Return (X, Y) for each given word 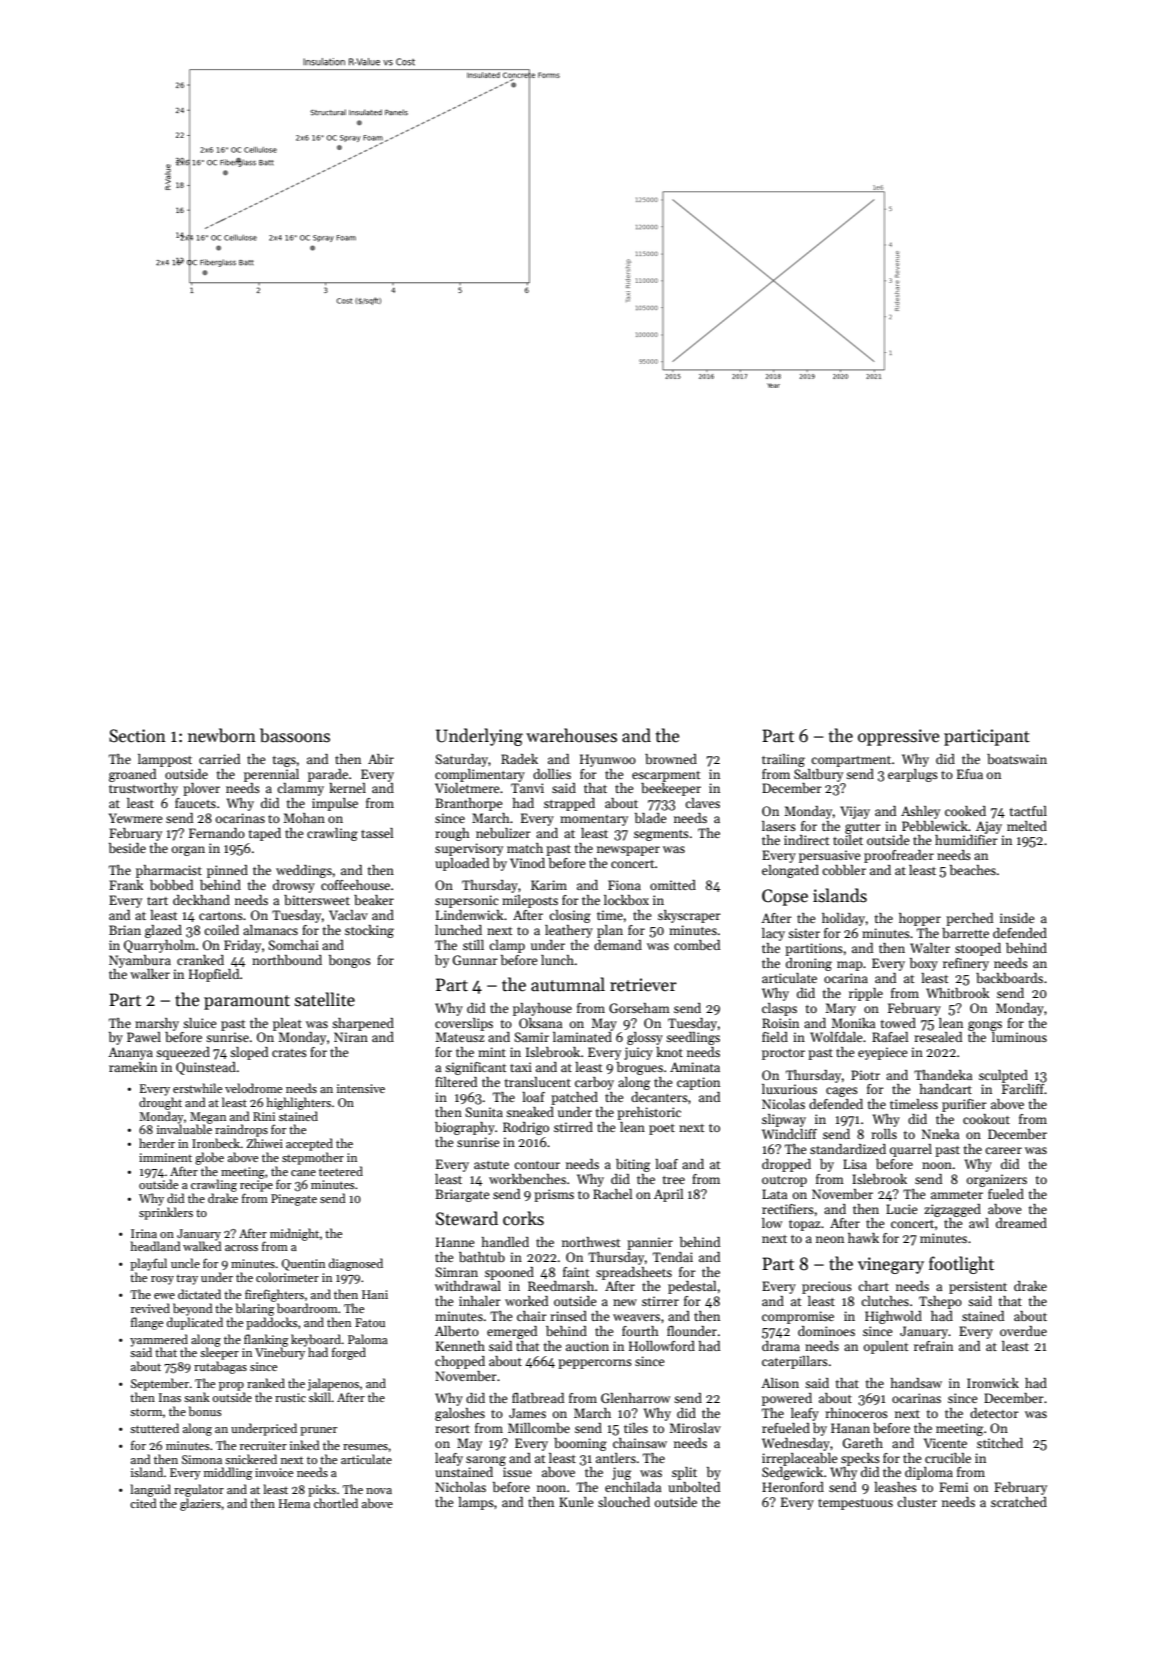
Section (137, 736)
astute (491, 1165)
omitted (673, 885)
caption (698, 1083)
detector (994, 1413)
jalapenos (333, 1384)
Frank (126, 885)
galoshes (460, 1414)
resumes (365, 1447)
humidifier (966, 840)
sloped (249, 1053)
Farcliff (1023, 1089)
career (1003, 1150)
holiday (843, 919)
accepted (309, 1144)
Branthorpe (469, 804)
